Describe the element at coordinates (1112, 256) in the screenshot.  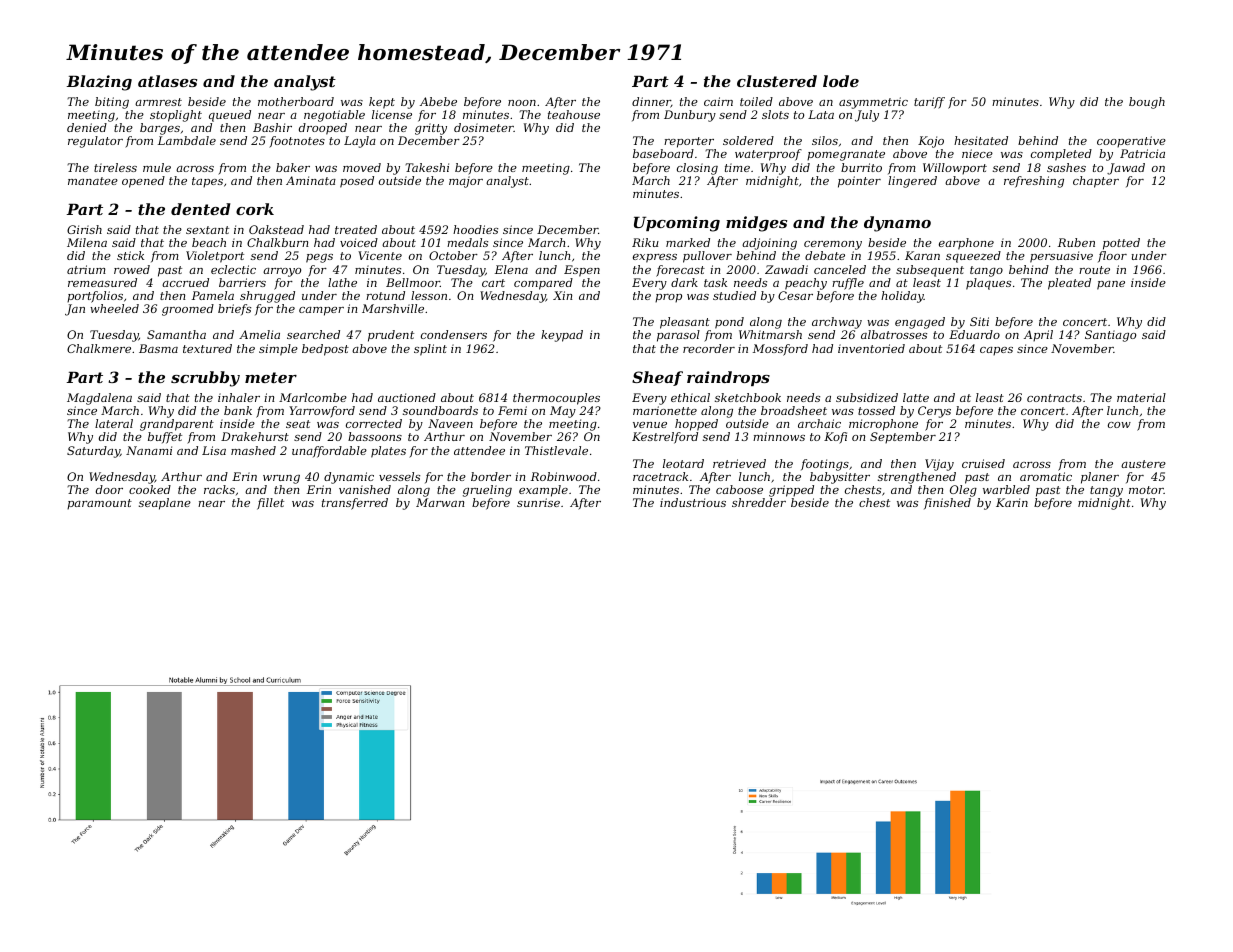
I see `floor` at that location.
